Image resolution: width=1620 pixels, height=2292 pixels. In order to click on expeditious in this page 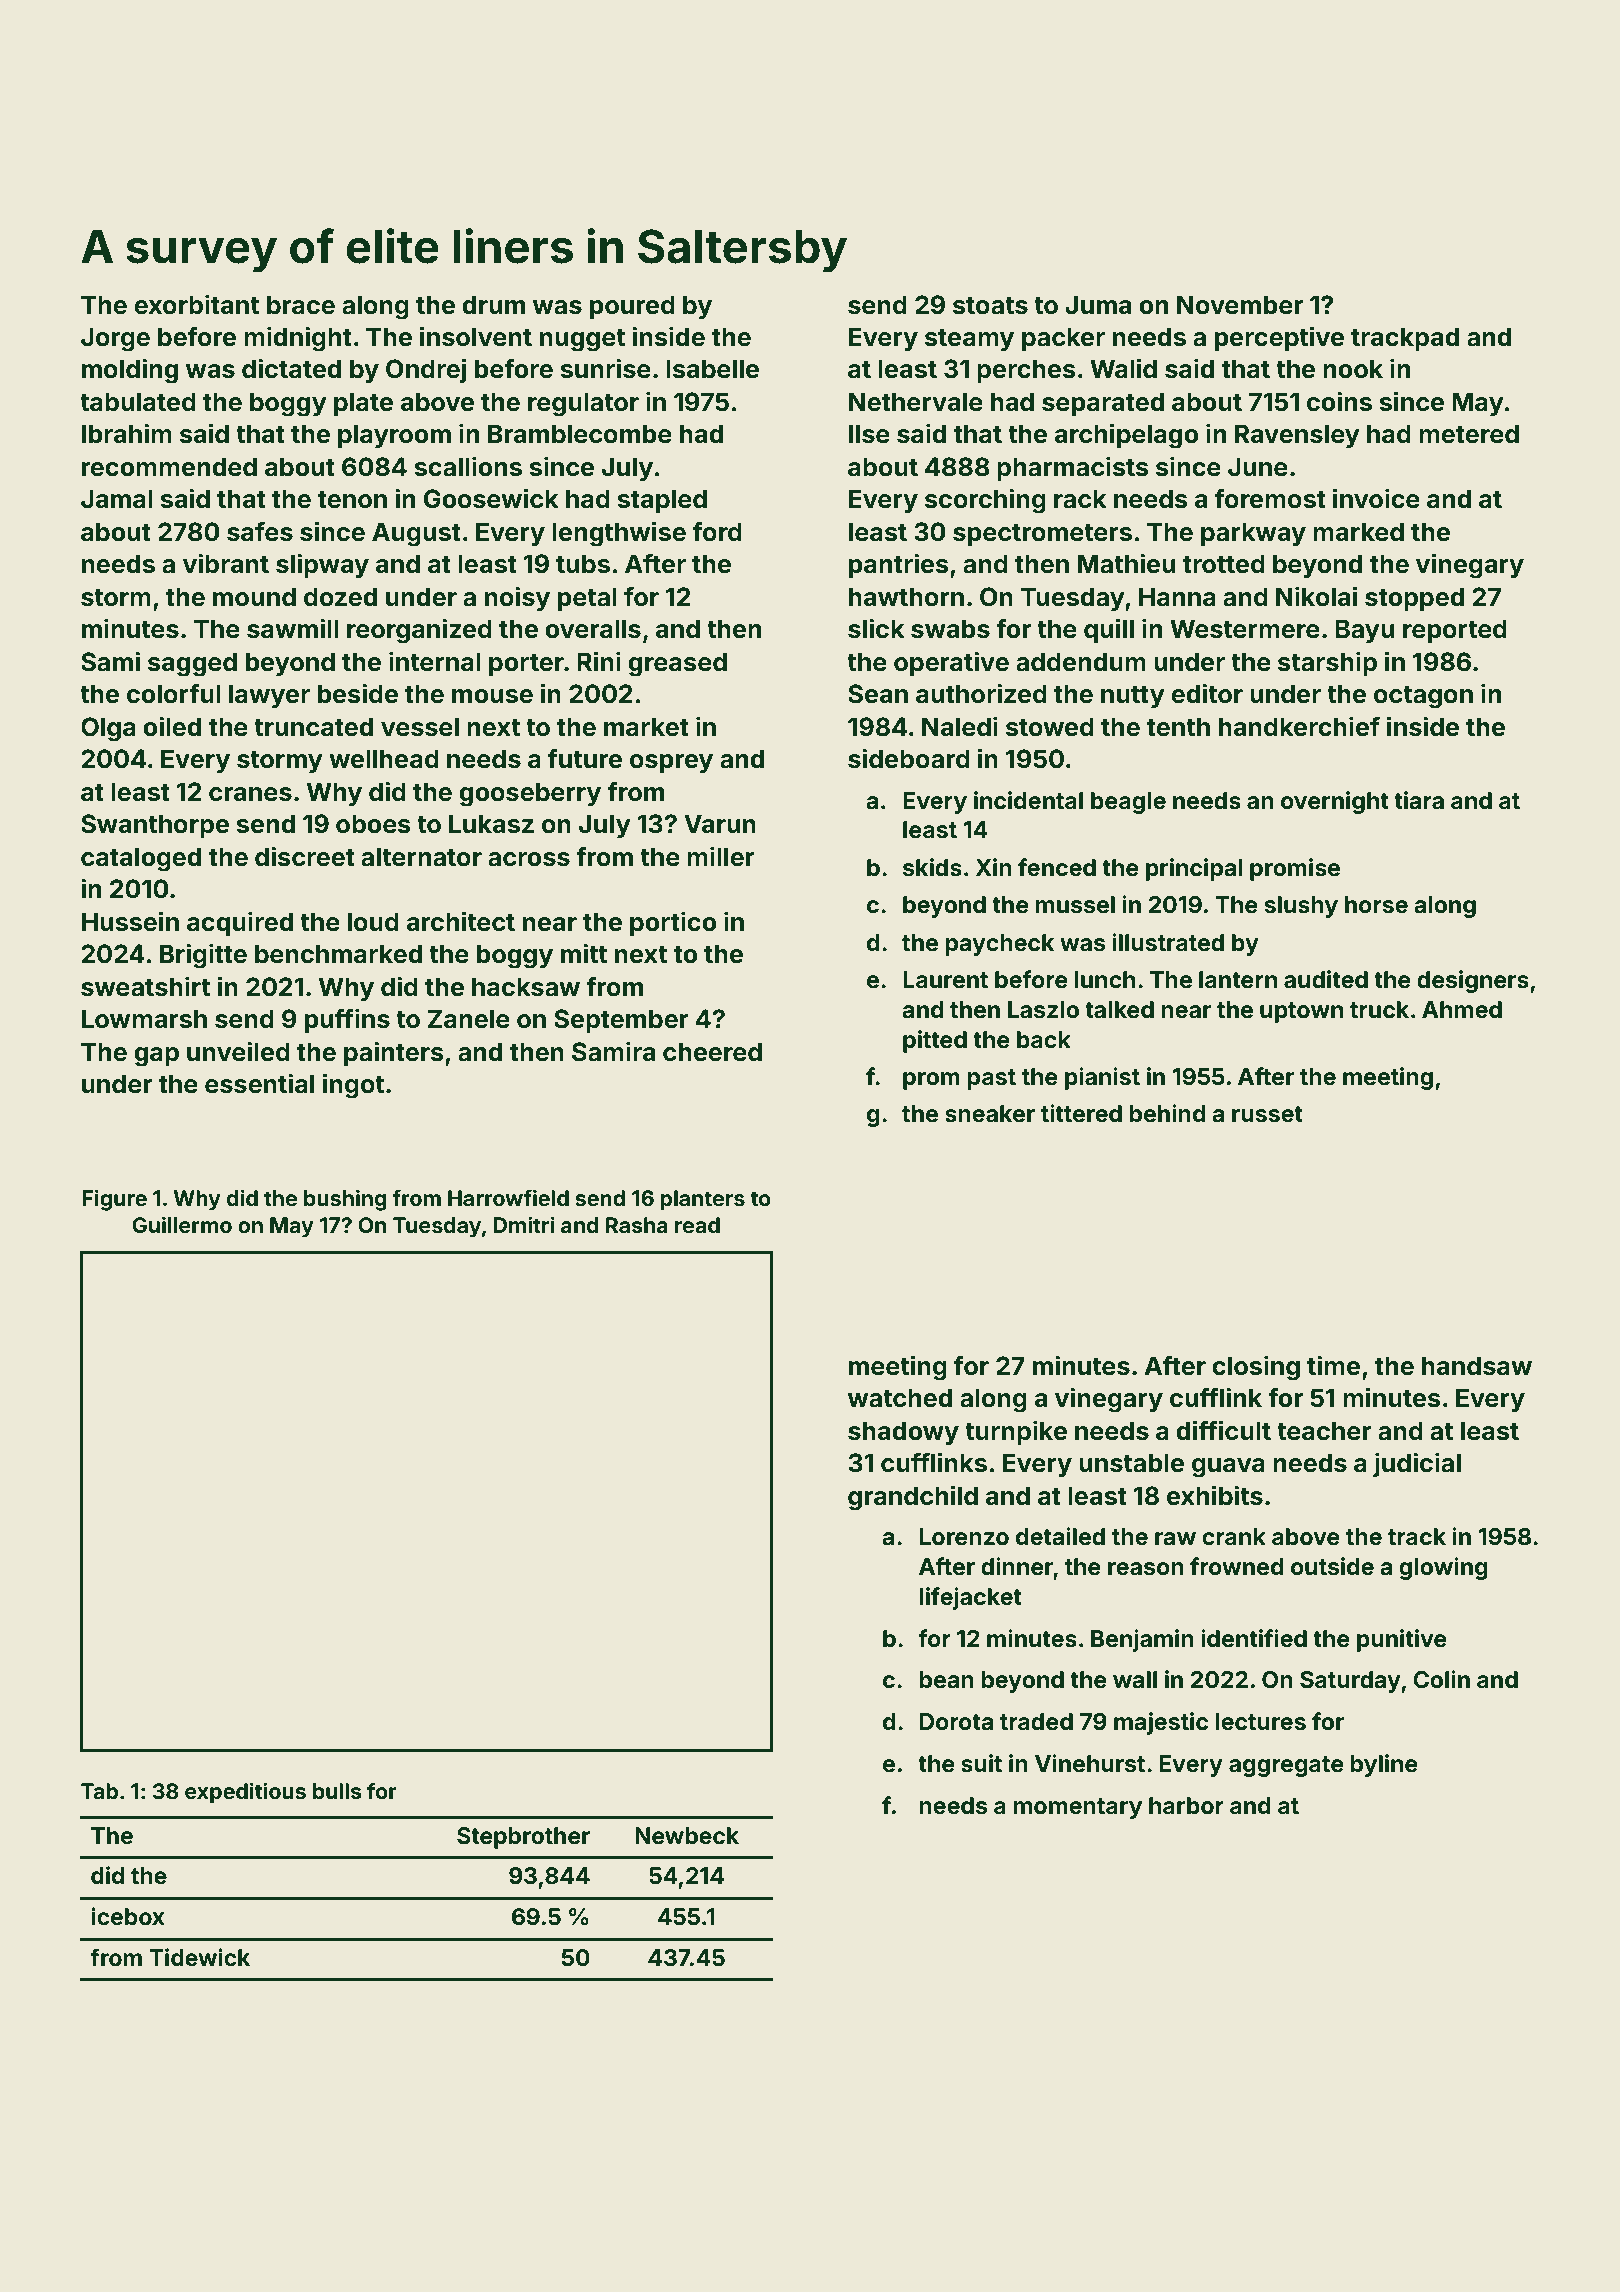, I will do `click(245, 1793)`.
